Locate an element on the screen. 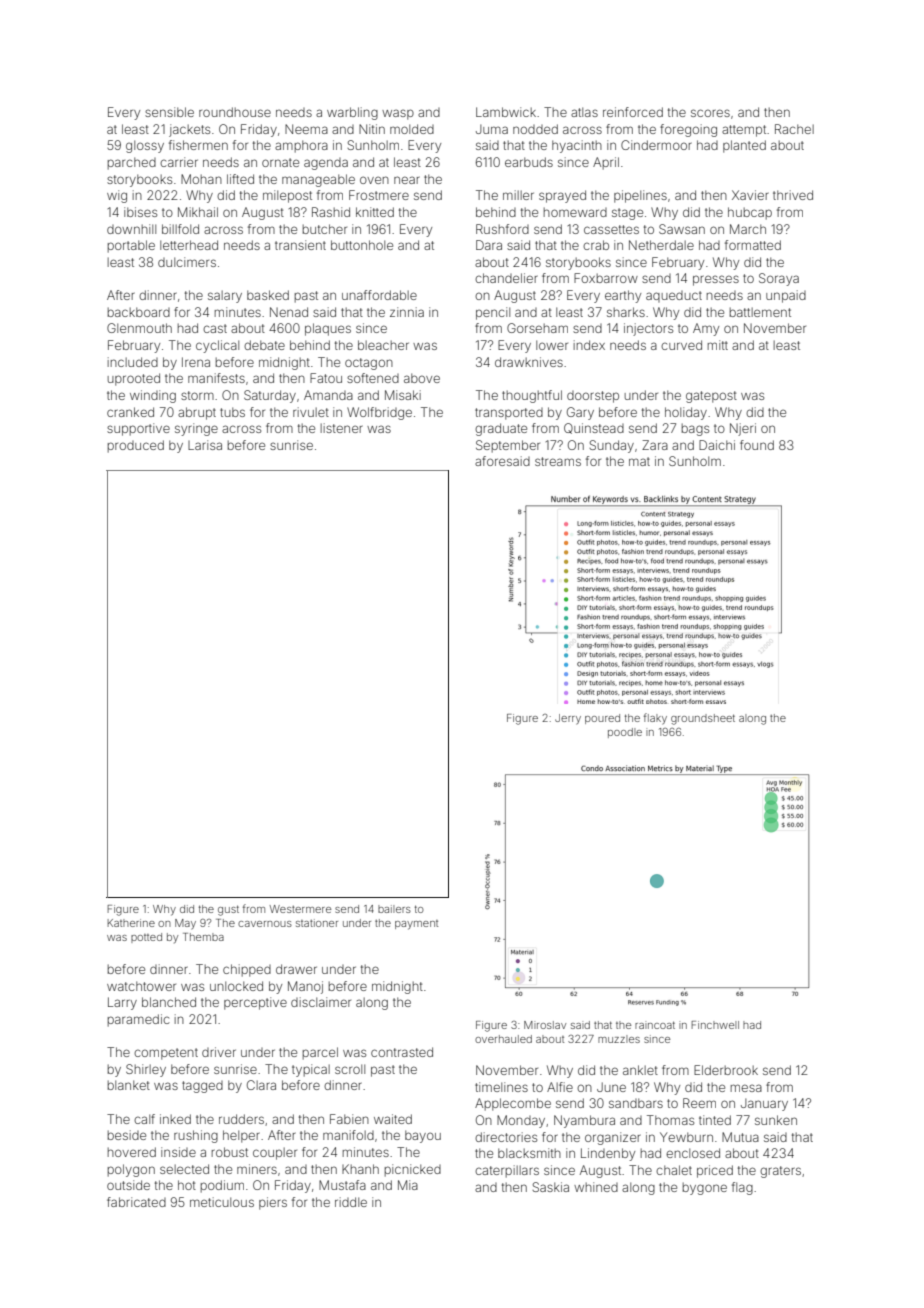  produced is located at coordinates (136, 446).
